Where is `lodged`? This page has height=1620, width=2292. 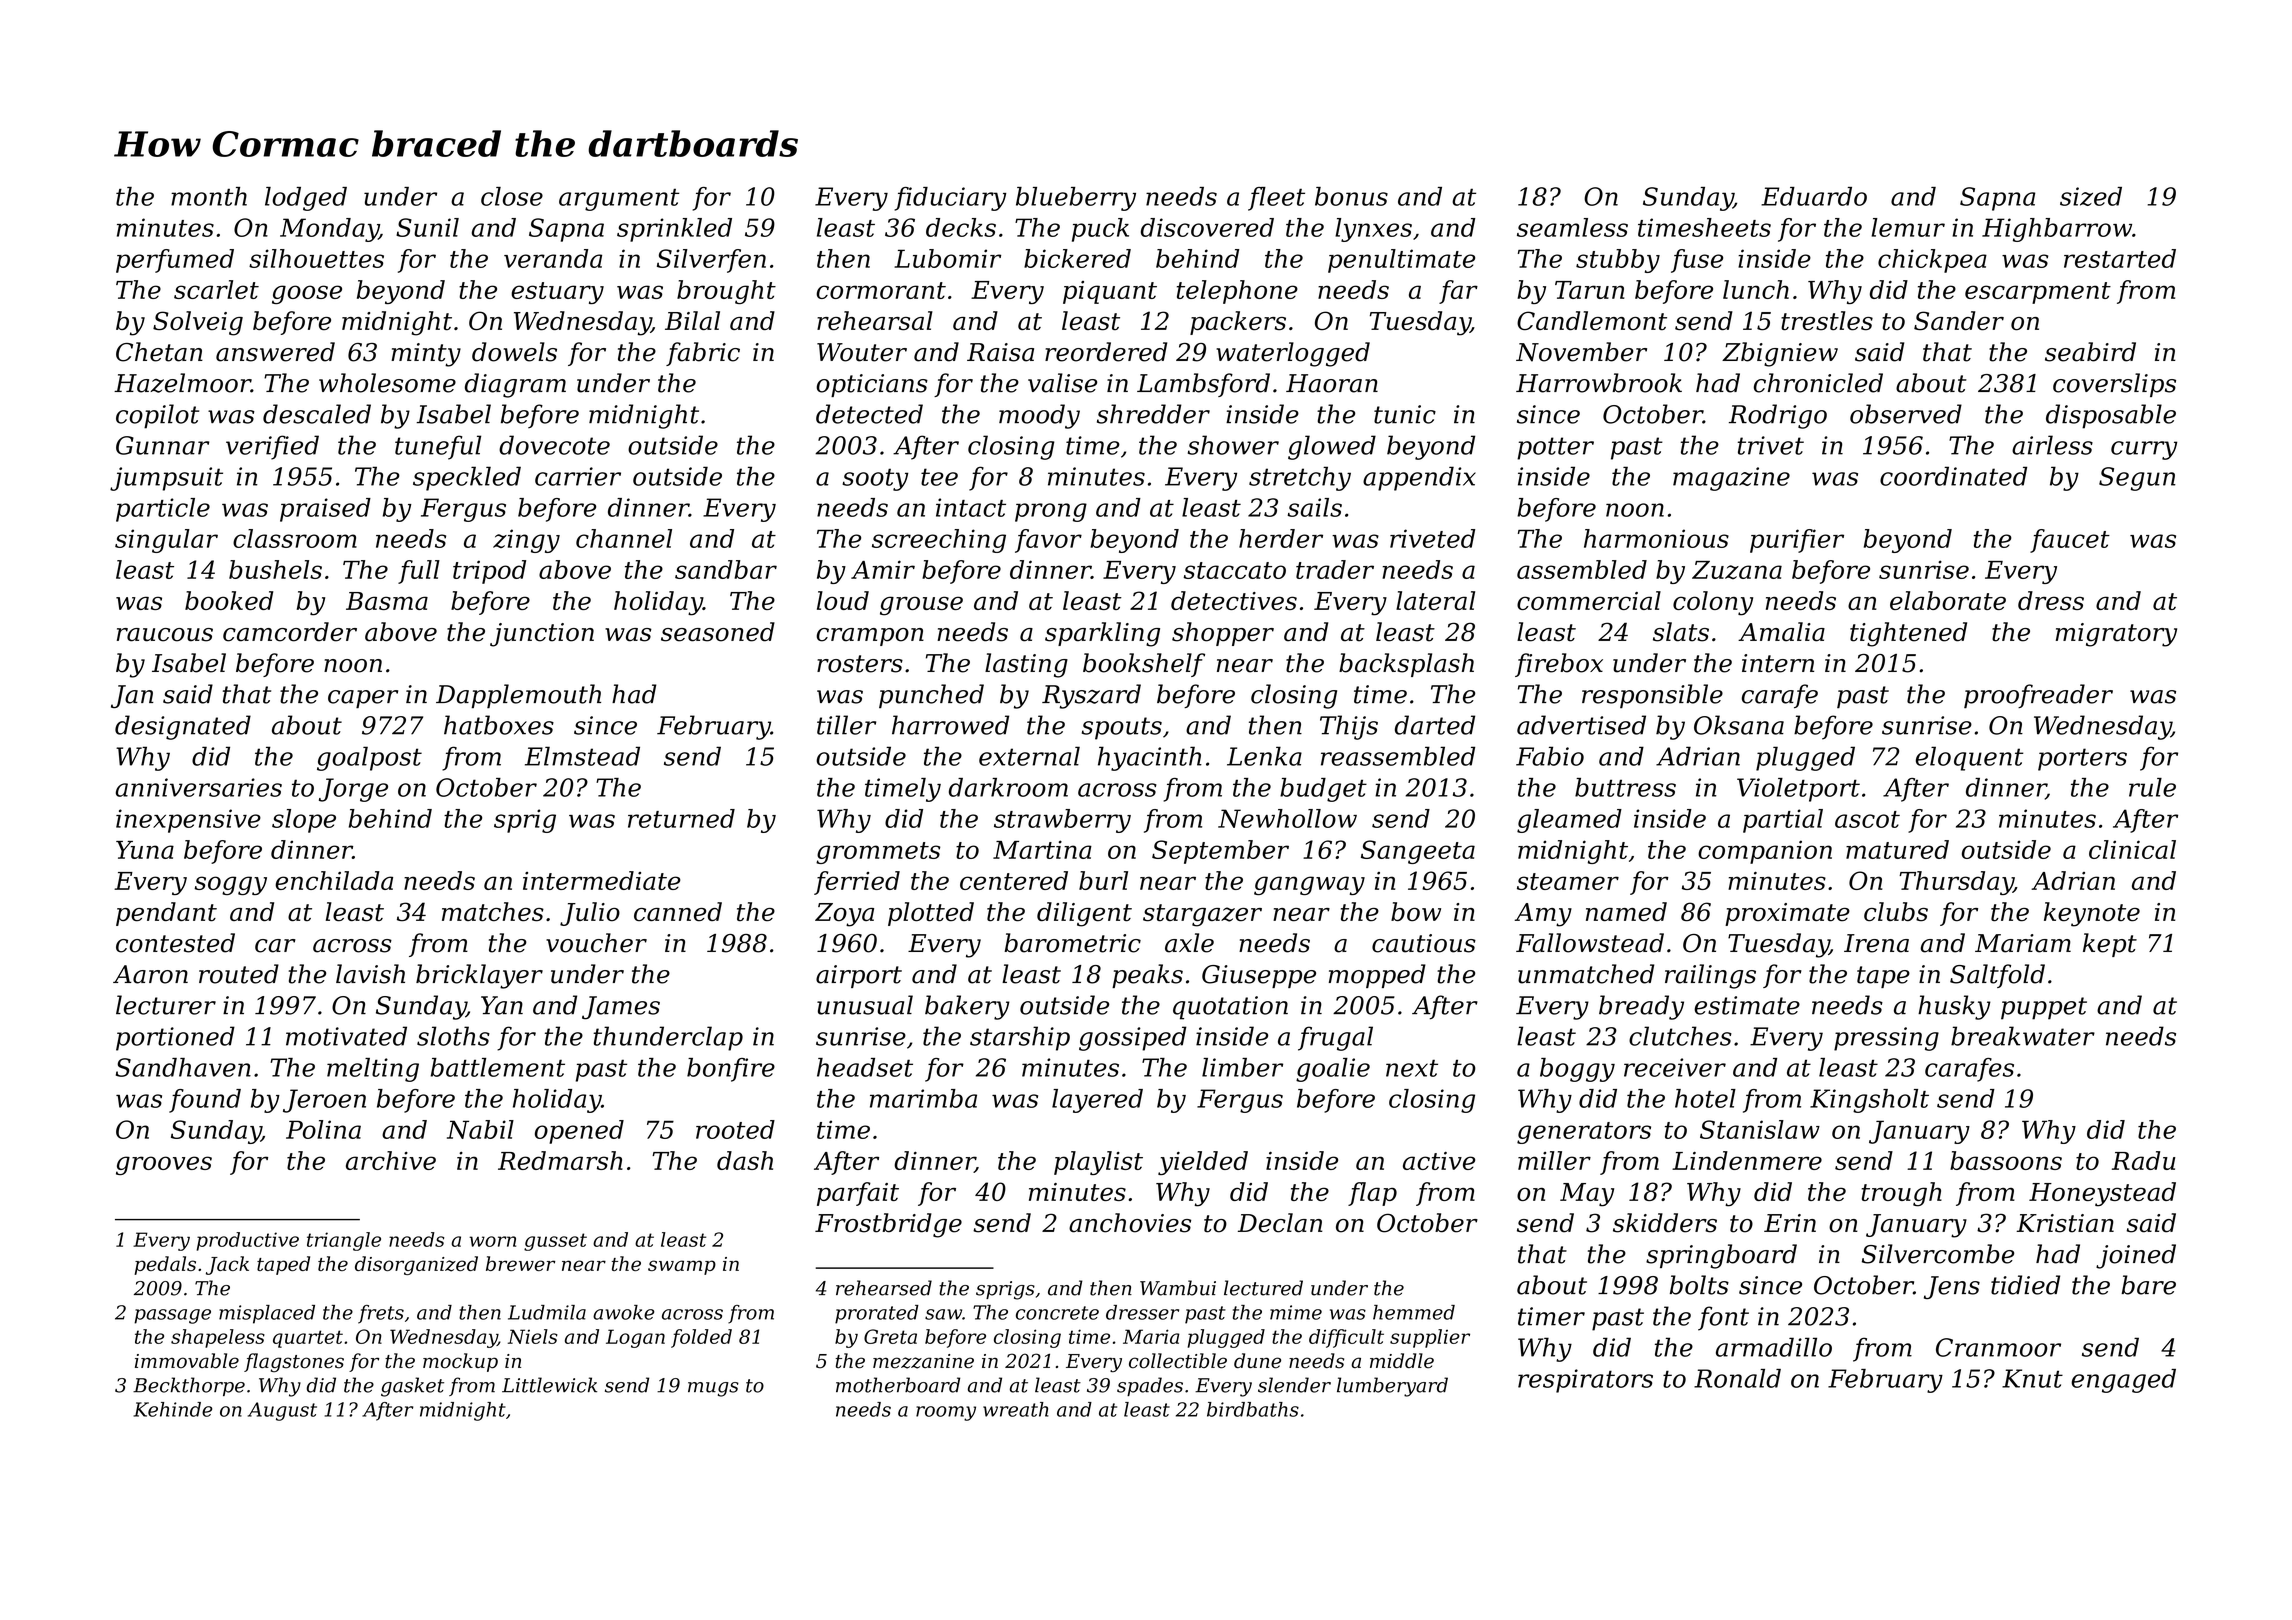
lodged is located at coordinates (306, 199).
